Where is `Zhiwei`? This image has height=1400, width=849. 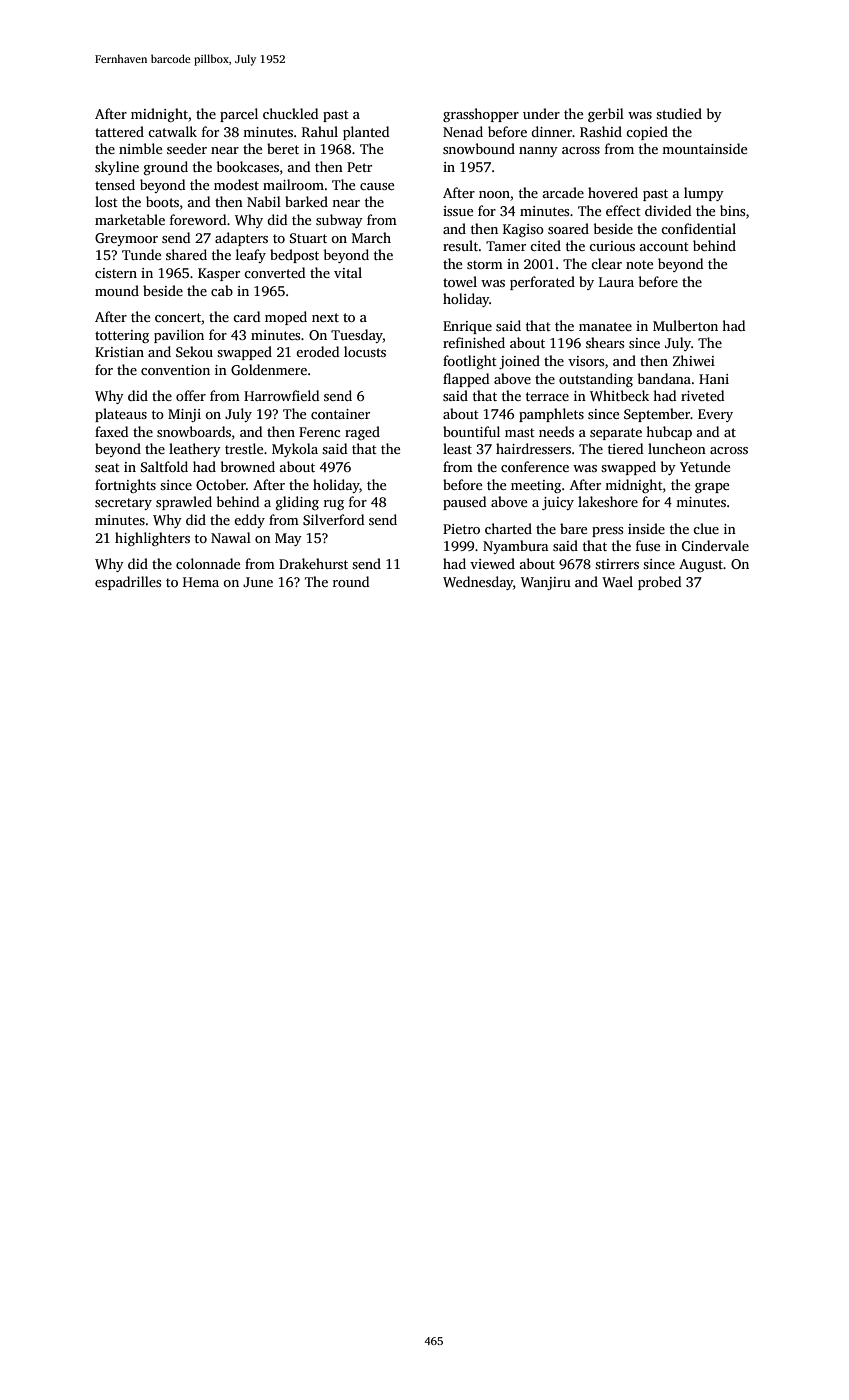 Zhiwei is located at coordinates (694, 360).
